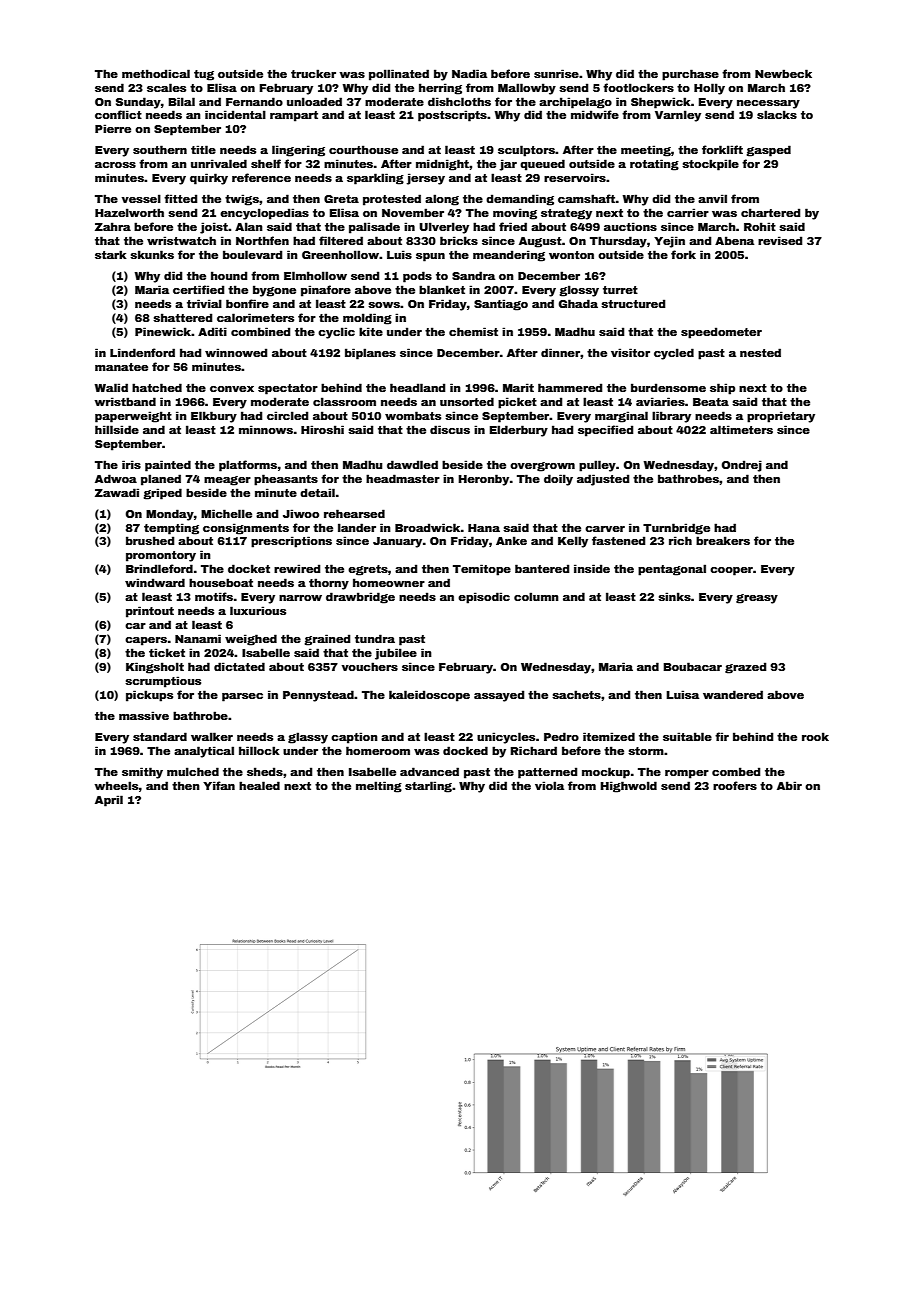 Image resolution: width=924 pixels, height=1308 pixels. What do you see at coordinates (536, 596) in the screenshot?
I see `column` at bounding box center [536, 596].
